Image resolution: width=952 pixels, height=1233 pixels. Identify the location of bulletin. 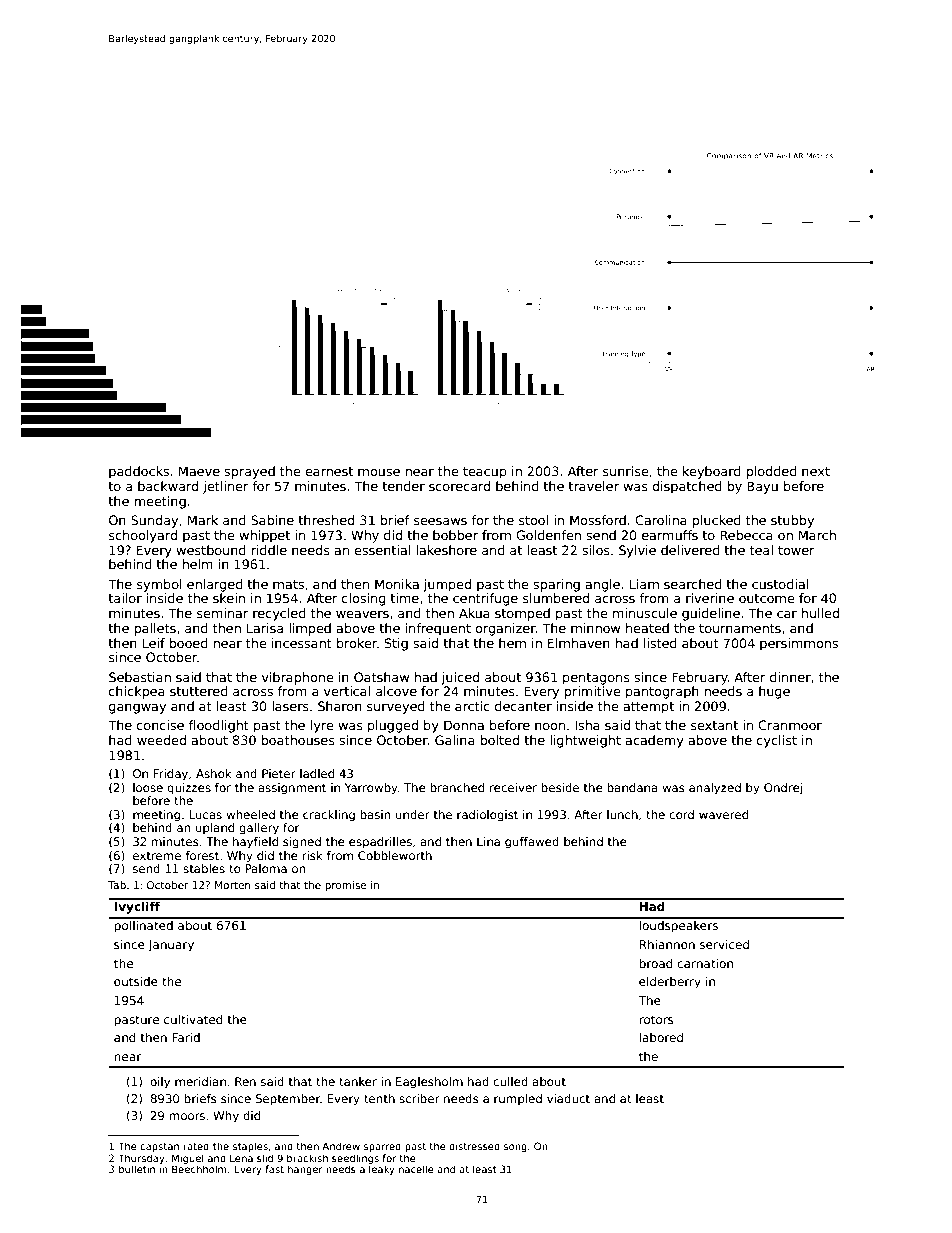
(137, 1169).
